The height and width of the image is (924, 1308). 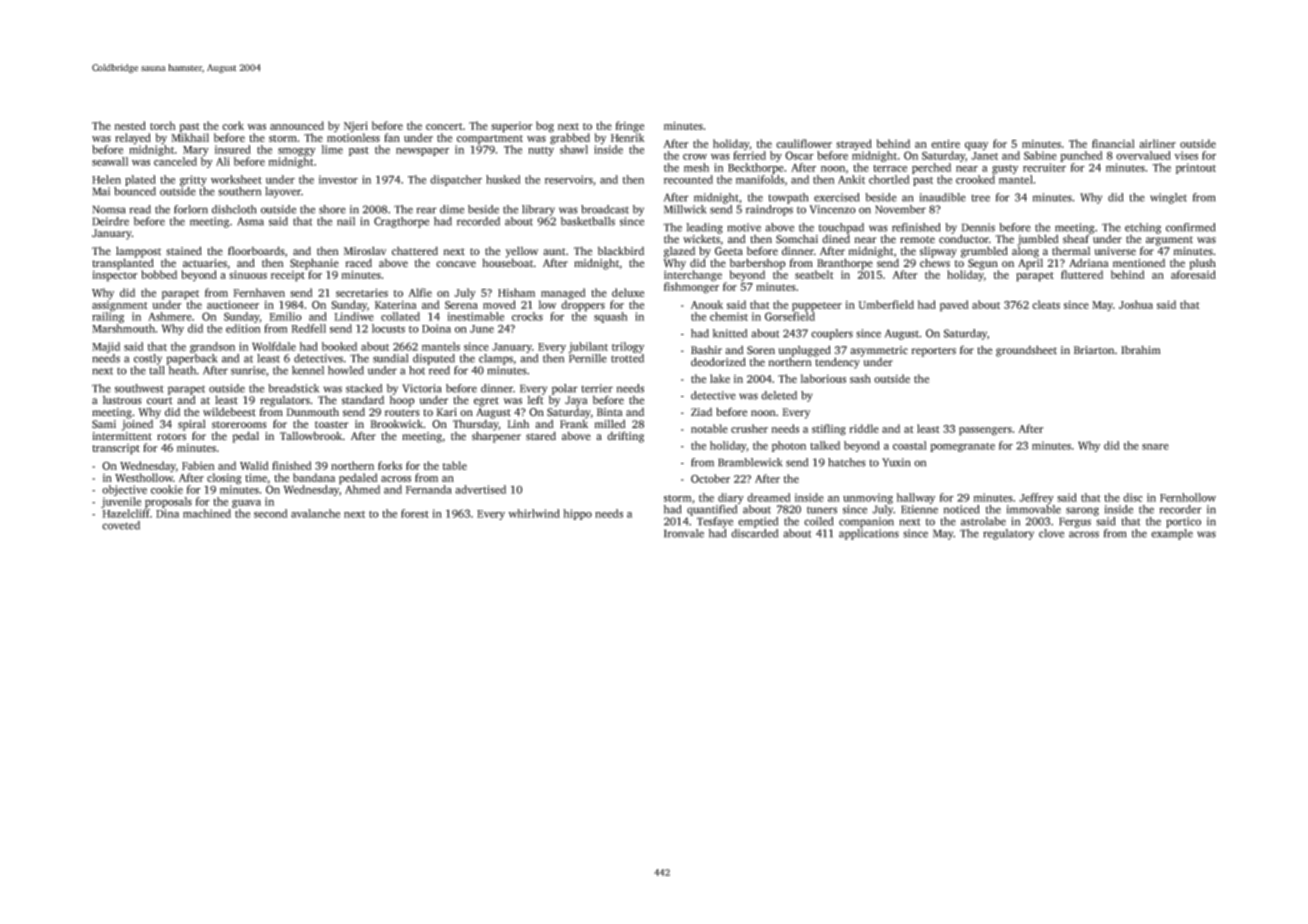 What do you see at coordinates (121, 525) in the image?
I see `coveted` at bounding box center [121, 525].
